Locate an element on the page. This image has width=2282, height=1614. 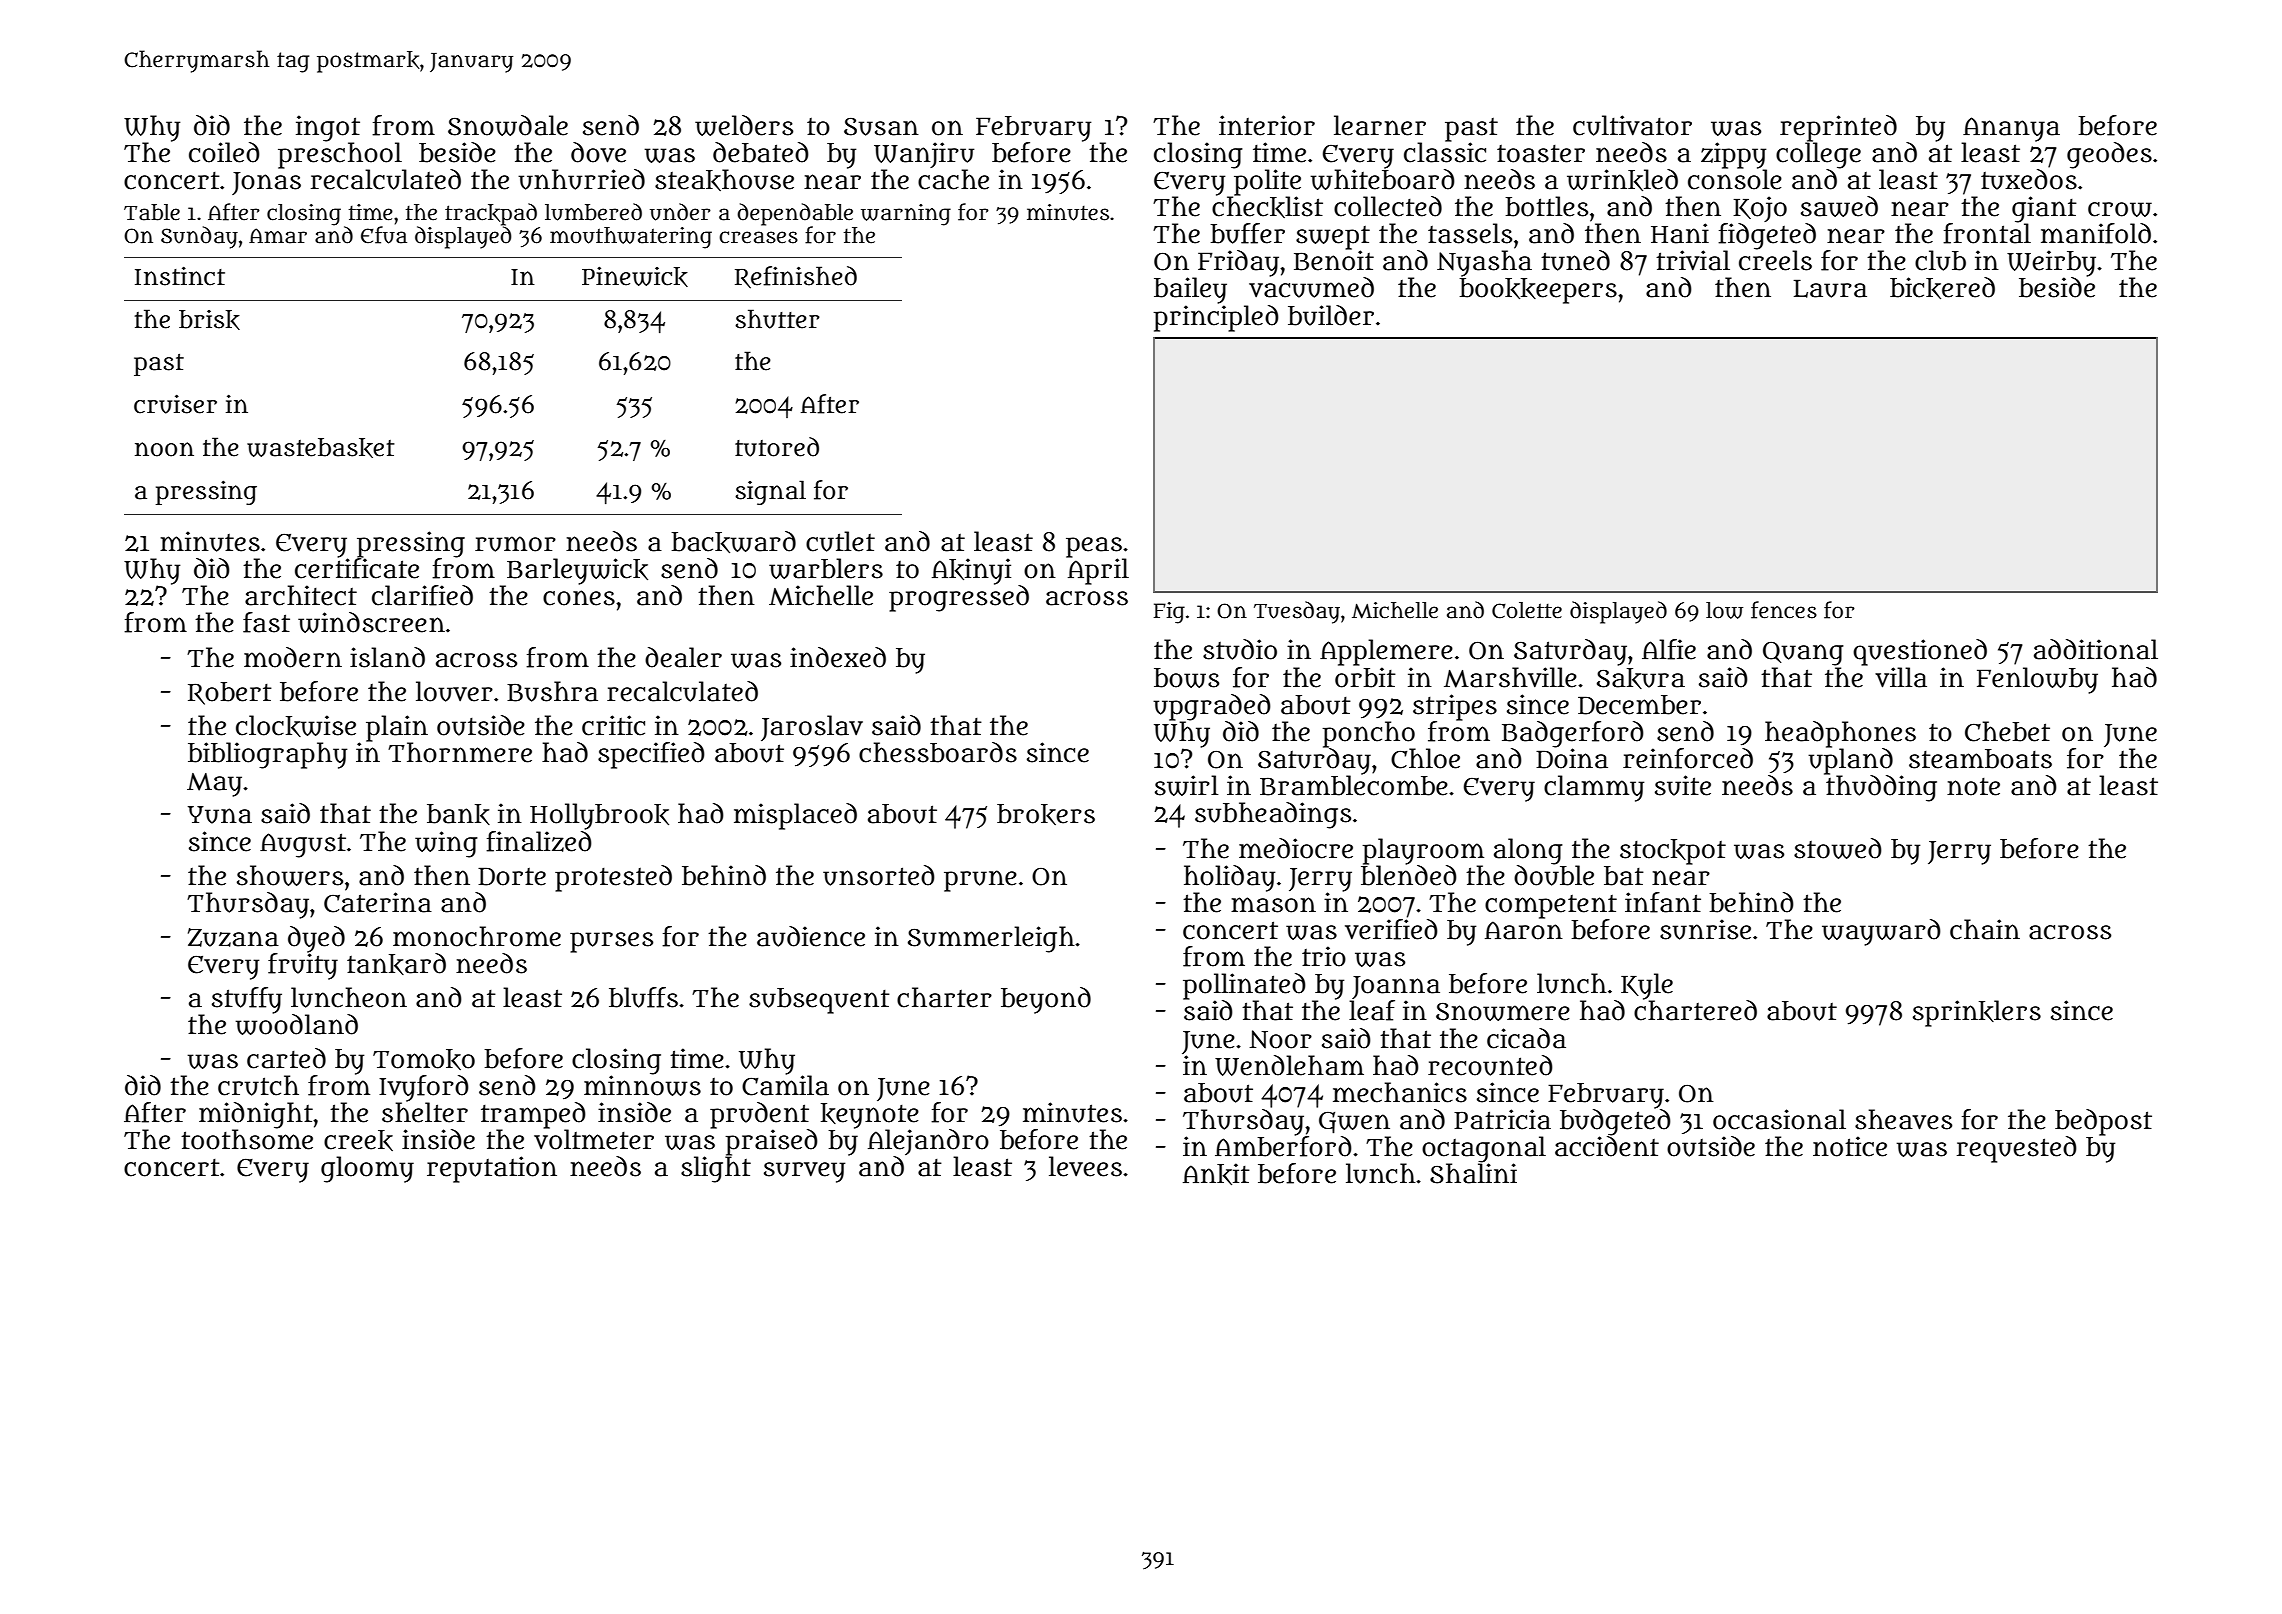
Summerleigh is located at coordinates (991, 939).
